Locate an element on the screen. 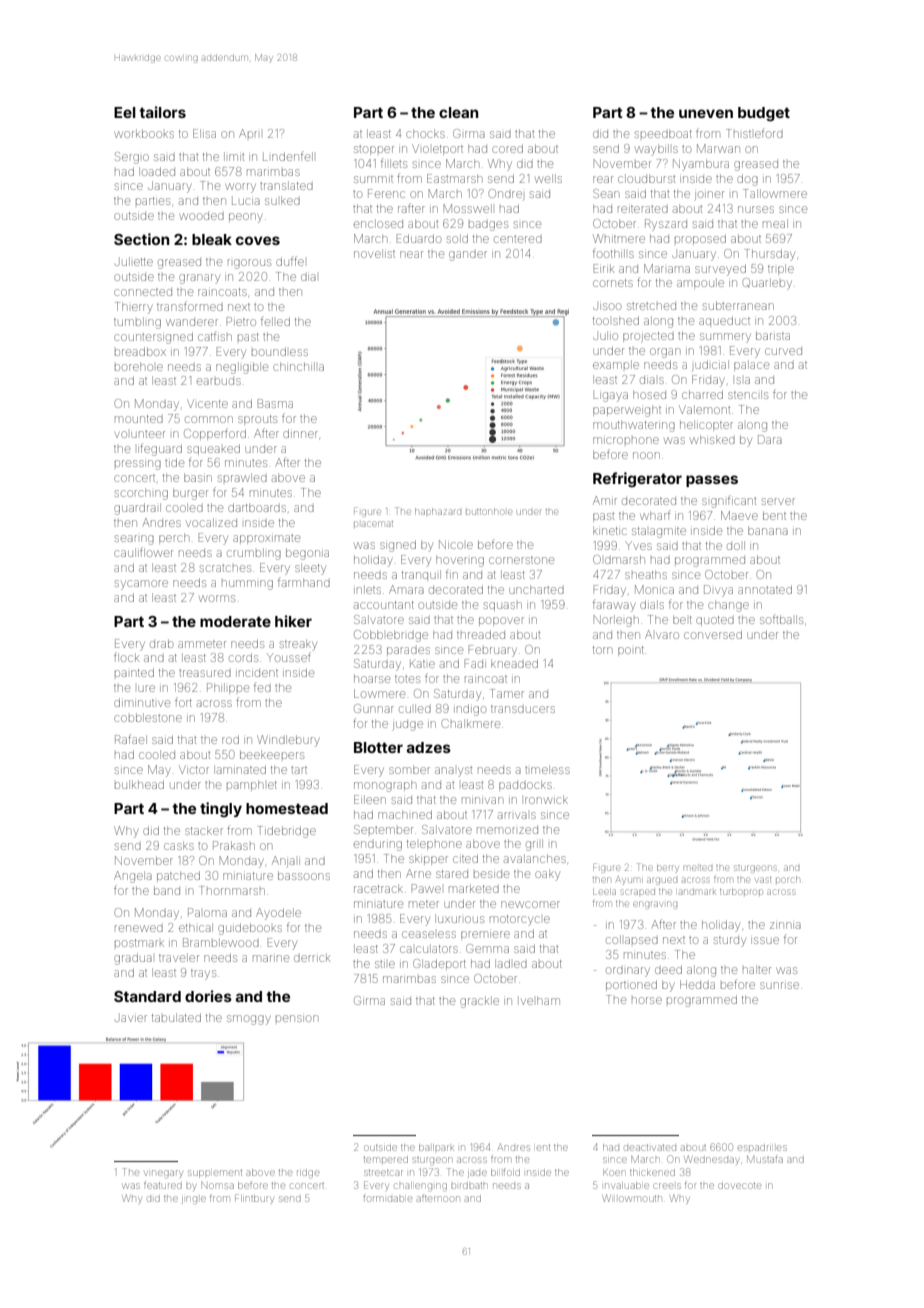 Image resolution: width=924 pixels, height=1308 pixels. meal is located at coordinates (775, 223).
